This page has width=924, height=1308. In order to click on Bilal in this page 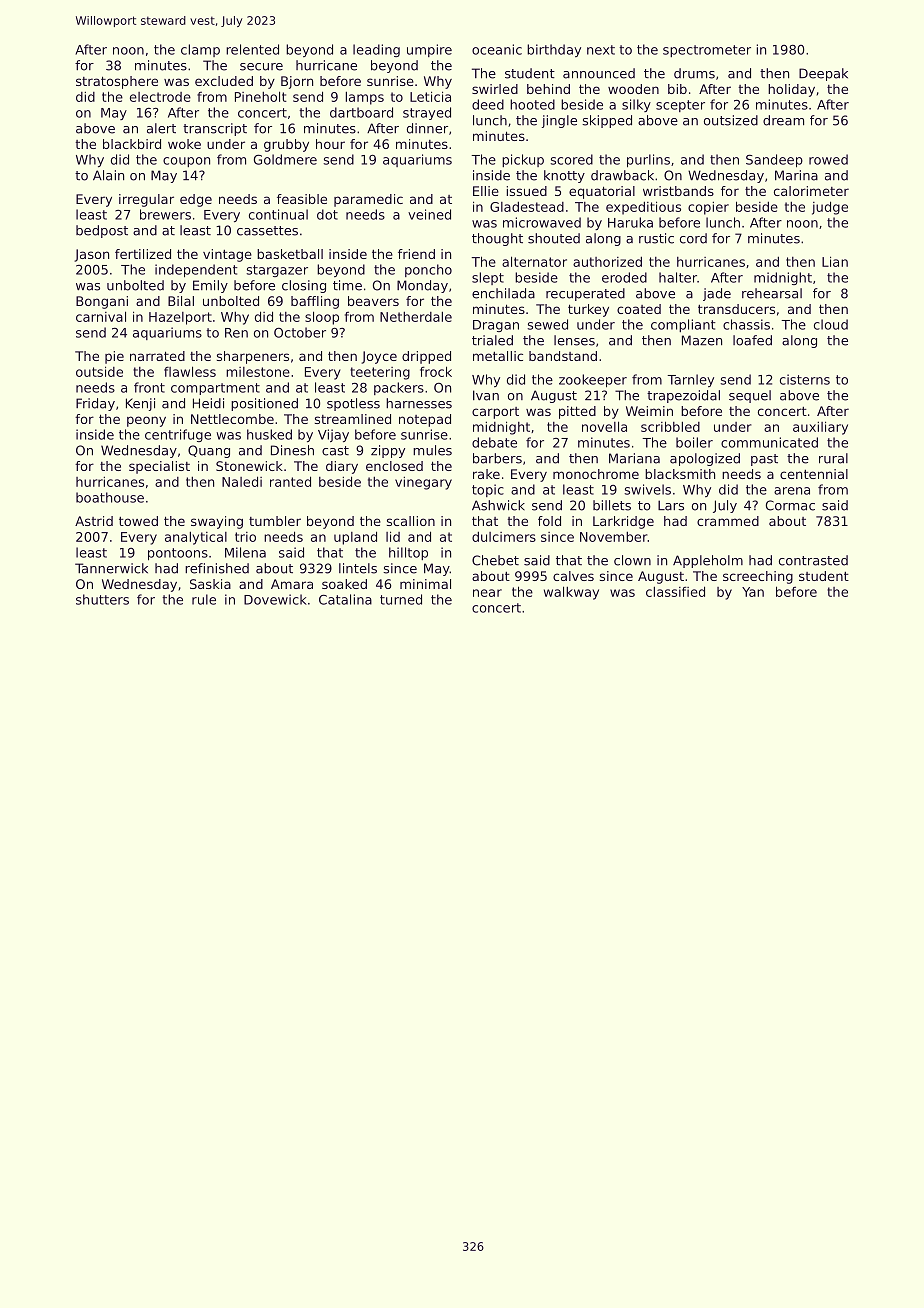, I will do `click(181, 301)`.
